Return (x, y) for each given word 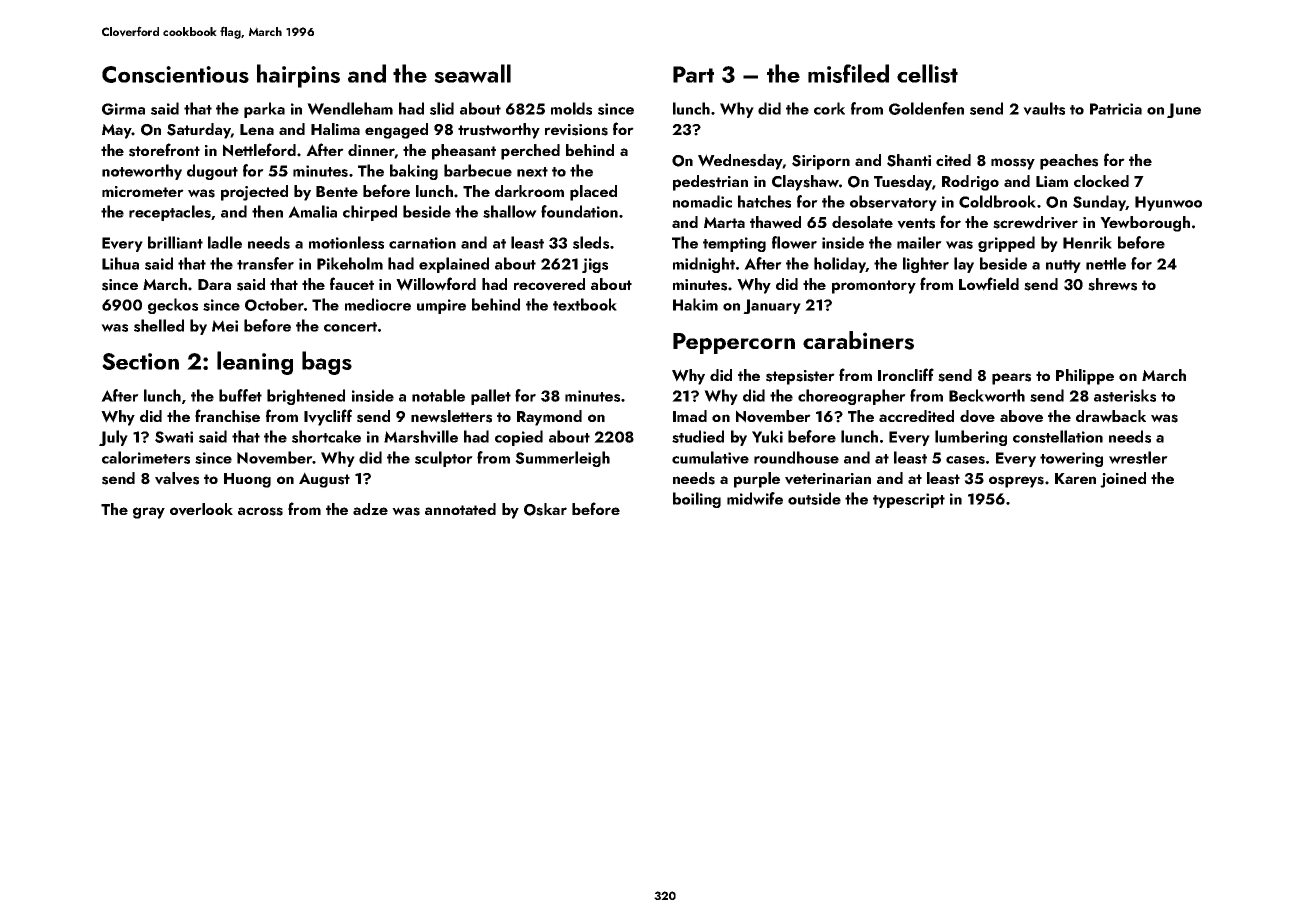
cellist (927, 73)
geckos (173, 306)
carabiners (858, 340)
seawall (472, 73)
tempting (734, 244)
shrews (1112, 284)
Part (693, 74)
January (772, 306)
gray (149, 513)
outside (814, 498)
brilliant (175, 242)
